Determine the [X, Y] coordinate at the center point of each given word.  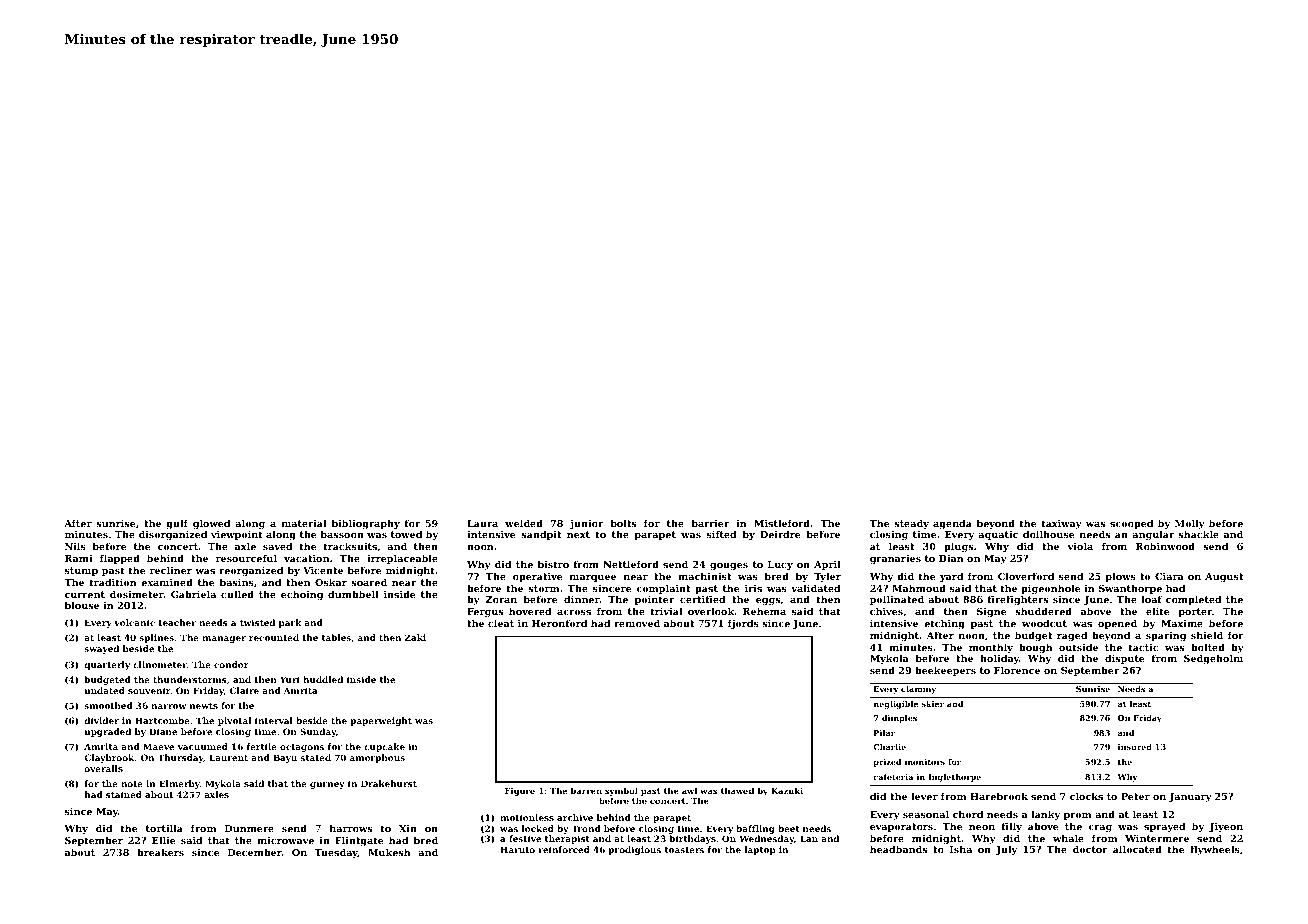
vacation [306, 558]
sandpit [541, 535]
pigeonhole [1051, 589]
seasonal [926, 814]
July [1006, 850]
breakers [160, 852]
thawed [737, 790]
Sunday [318, 732]
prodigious [634, 850]
